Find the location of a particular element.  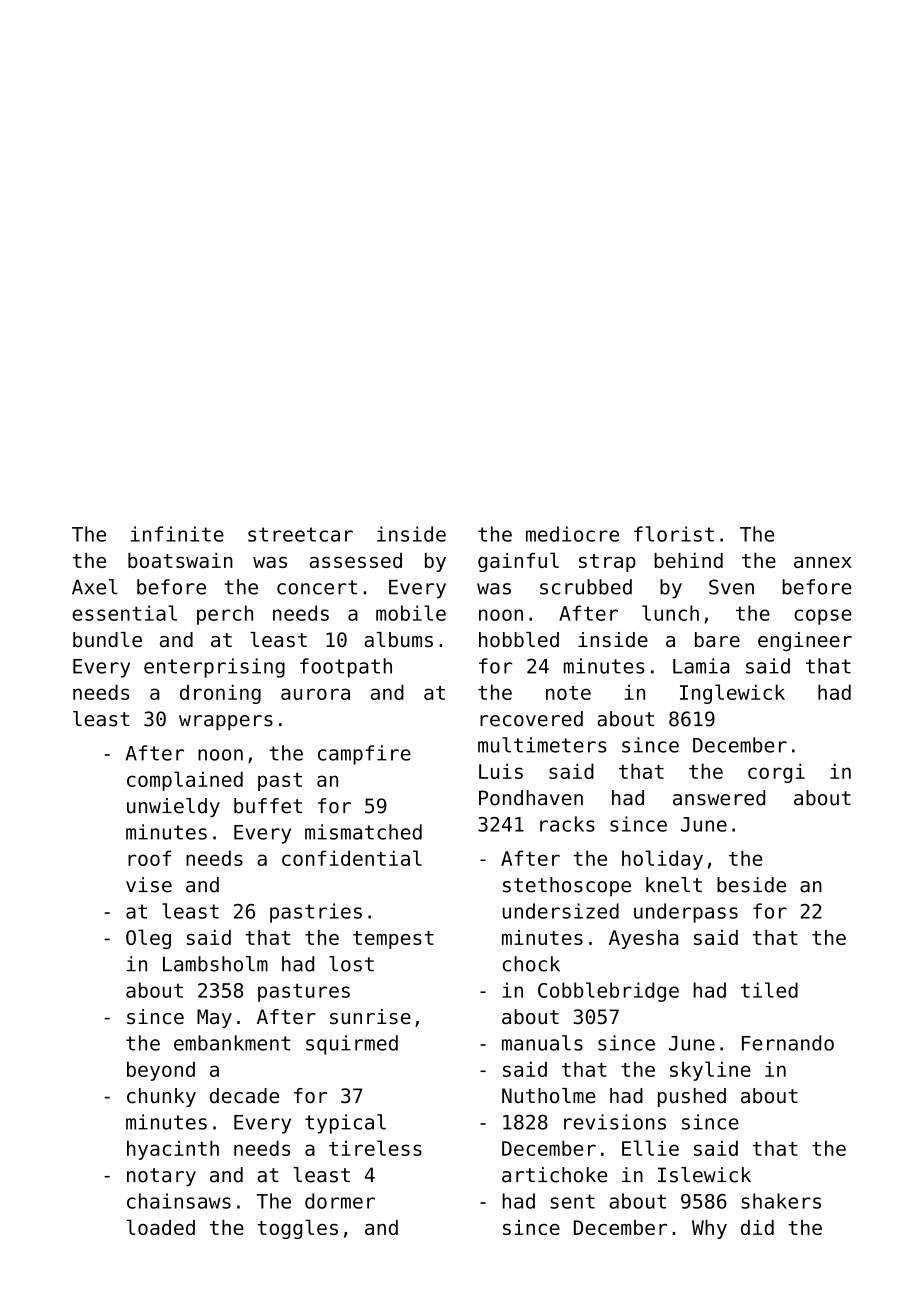

Lamia is located at coordinates (701, 666).
